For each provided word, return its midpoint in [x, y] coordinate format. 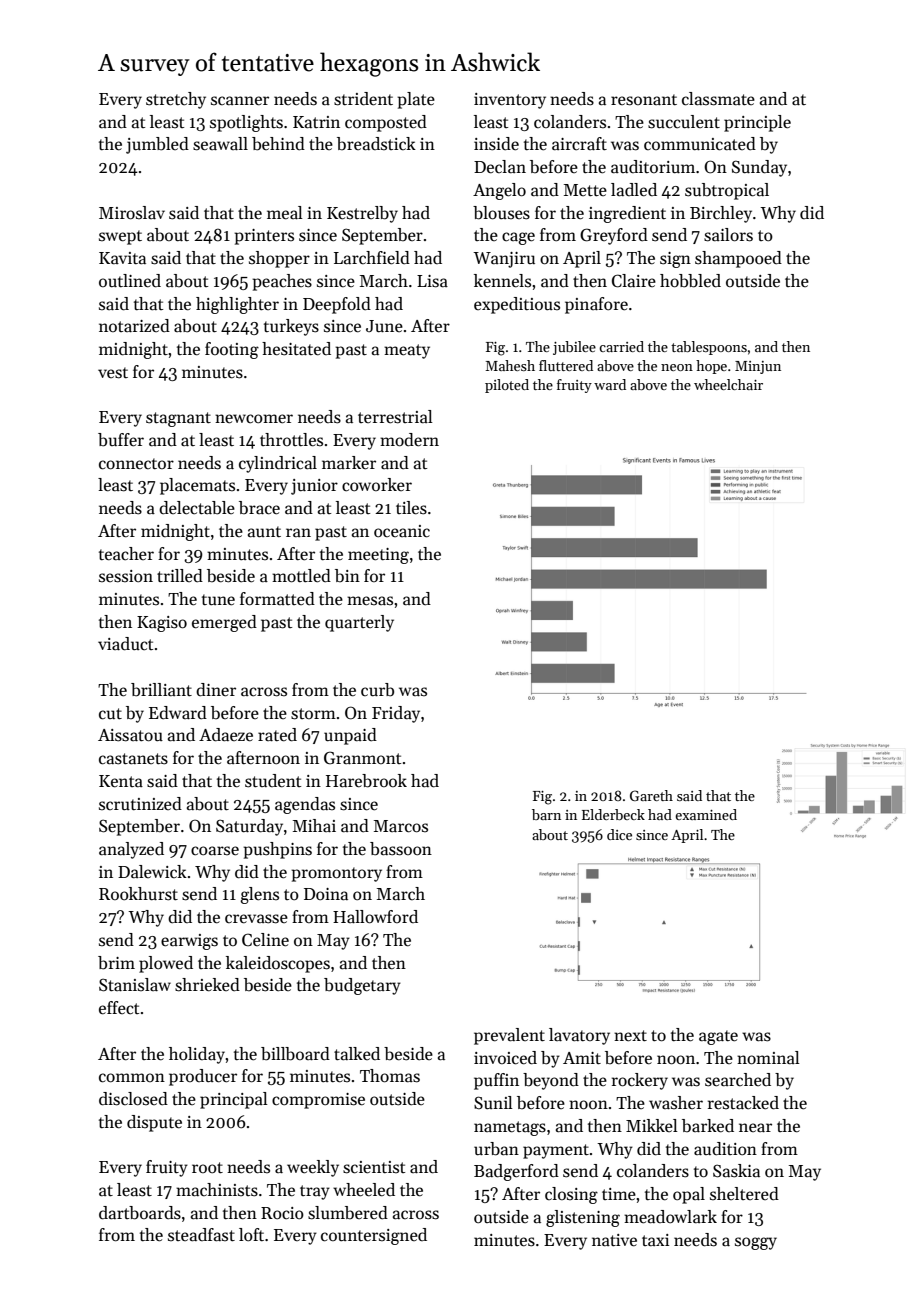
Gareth [651, 795]
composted [386, 123]
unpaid [350, 736]
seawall [220, 144]
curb [377, 690]
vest [113, 373]
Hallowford [375, 917]
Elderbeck [613, 814]
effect [119, 1008]
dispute [154, 1123]
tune [218, 600]
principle [757, 123]
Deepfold [337, 305]
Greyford [614, 236]
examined [706, 814]
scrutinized [140, 804]
